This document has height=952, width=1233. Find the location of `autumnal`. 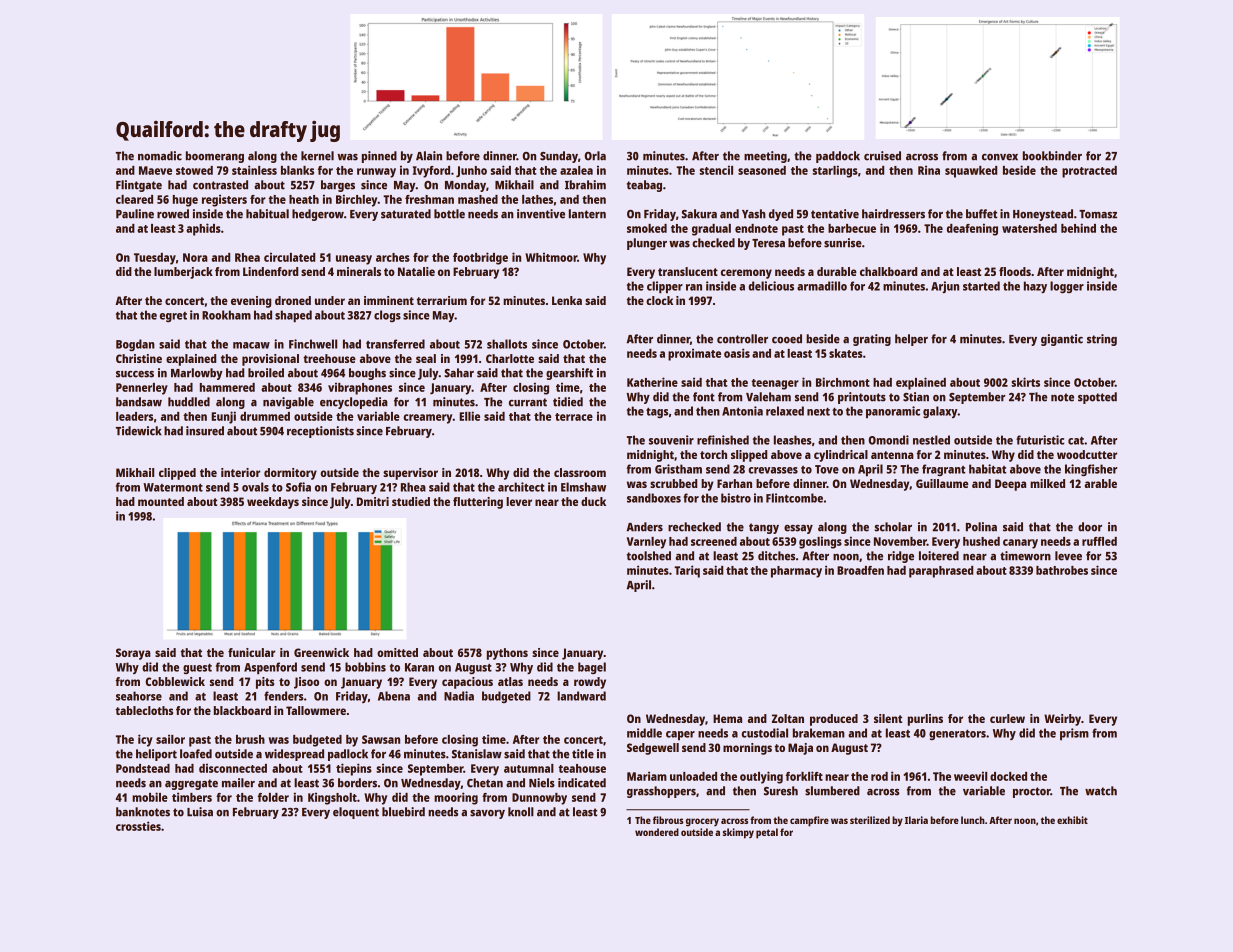

autumnal is located at coordinates (529, 768).
